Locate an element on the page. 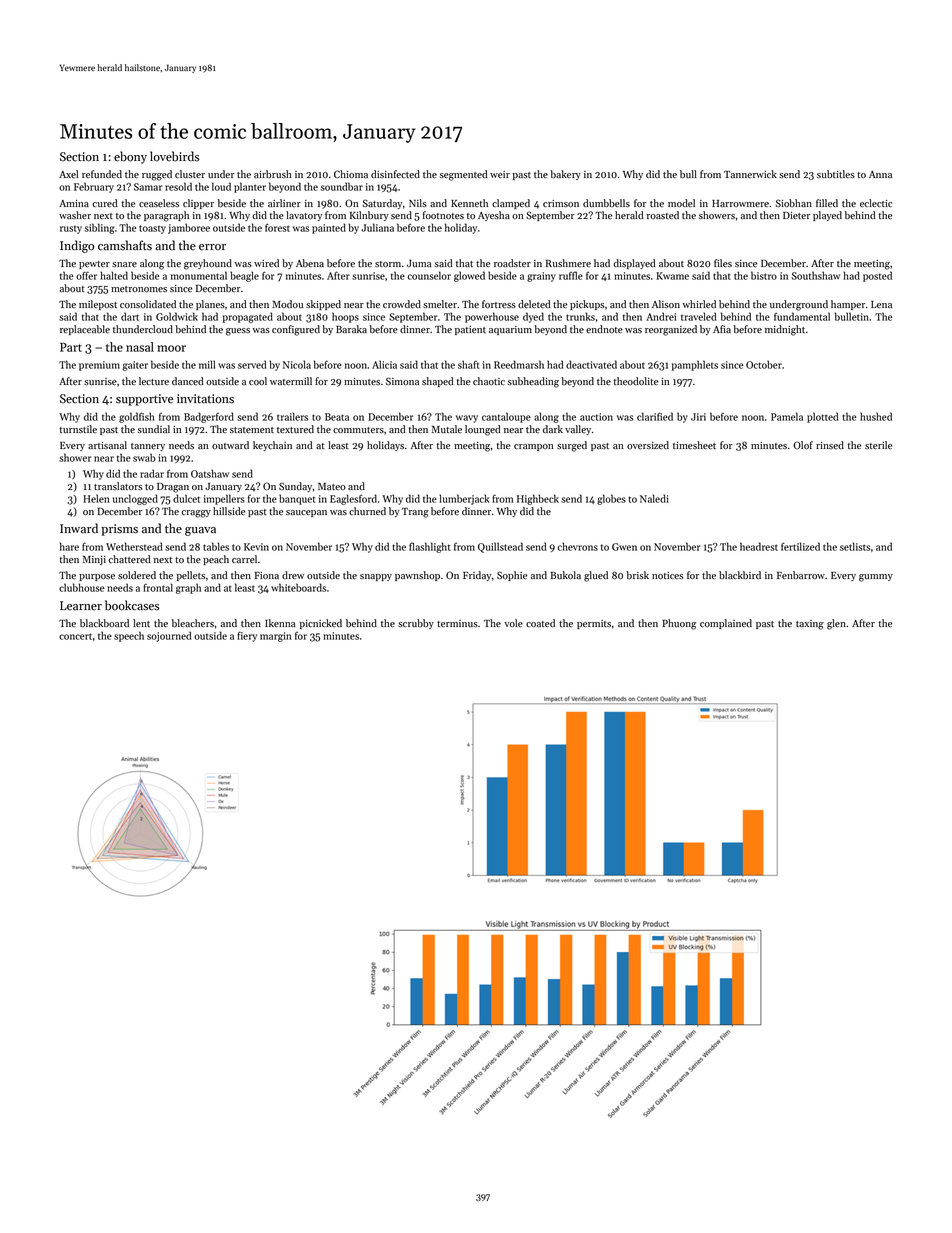  Tannerwick is located at coordinates (750, 174).
